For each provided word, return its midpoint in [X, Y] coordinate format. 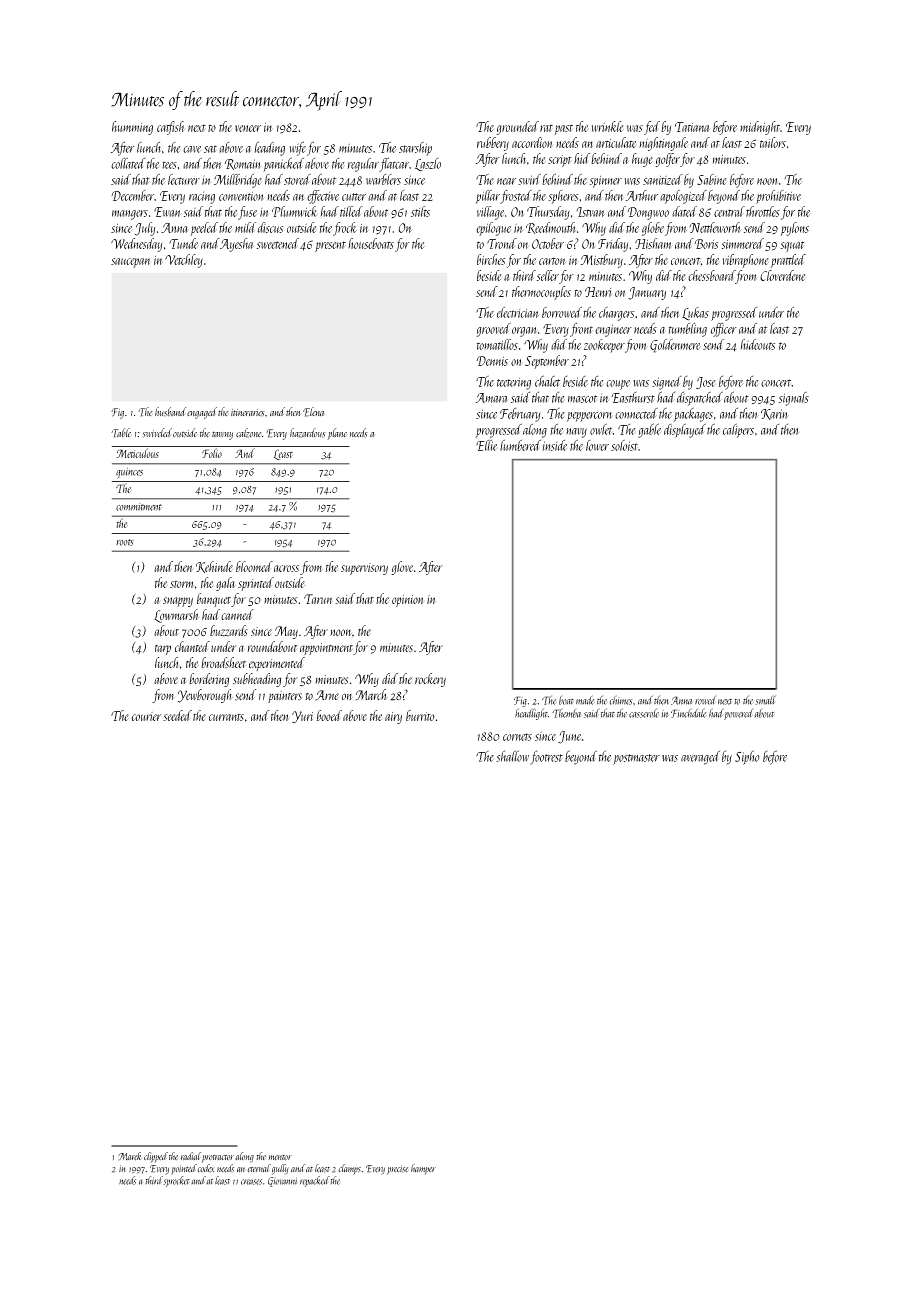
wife [297, 148]
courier [146, 716]
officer [724, 330]
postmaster [636, 759]
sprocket [176, 1181]
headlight [531, 714]
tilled [351, 211]
